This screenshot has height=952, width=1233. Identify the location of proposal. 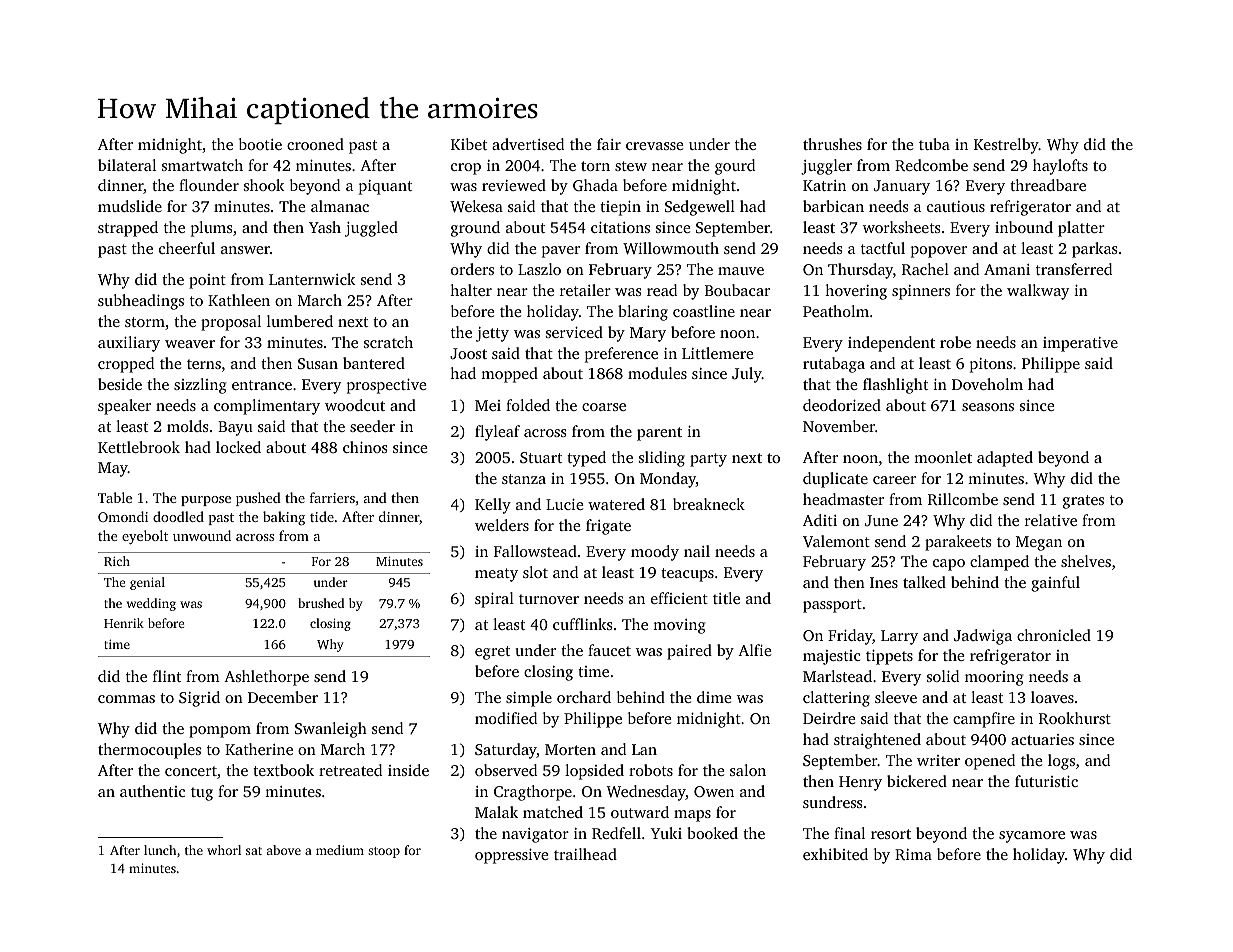
(231, 323).
